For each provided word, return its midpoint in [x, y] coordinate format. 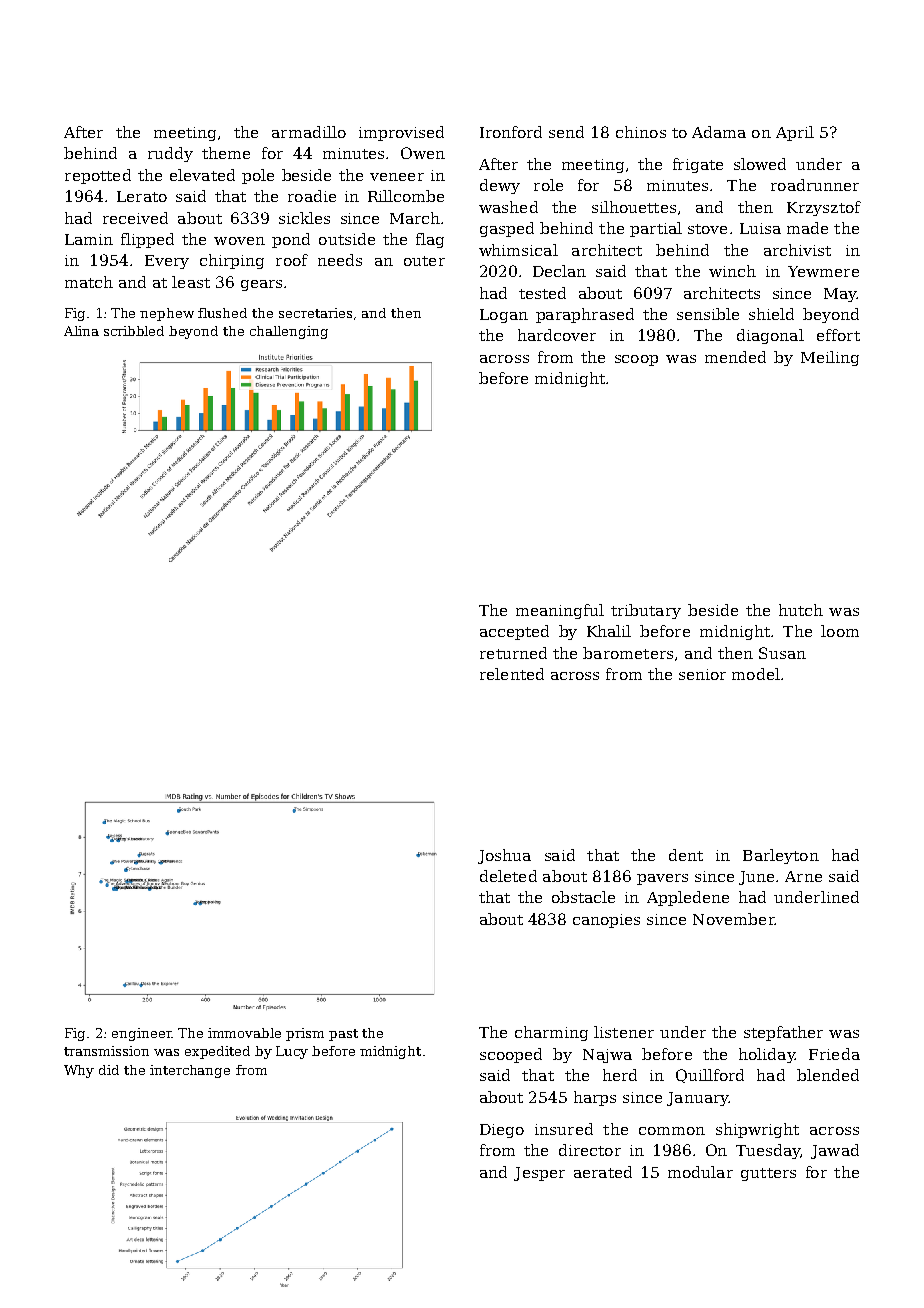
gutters [768, 1174]
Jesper [539, 1174]
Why [79, 1071]
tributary [646, 611]
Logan [504, 316]
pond [291, 240]
